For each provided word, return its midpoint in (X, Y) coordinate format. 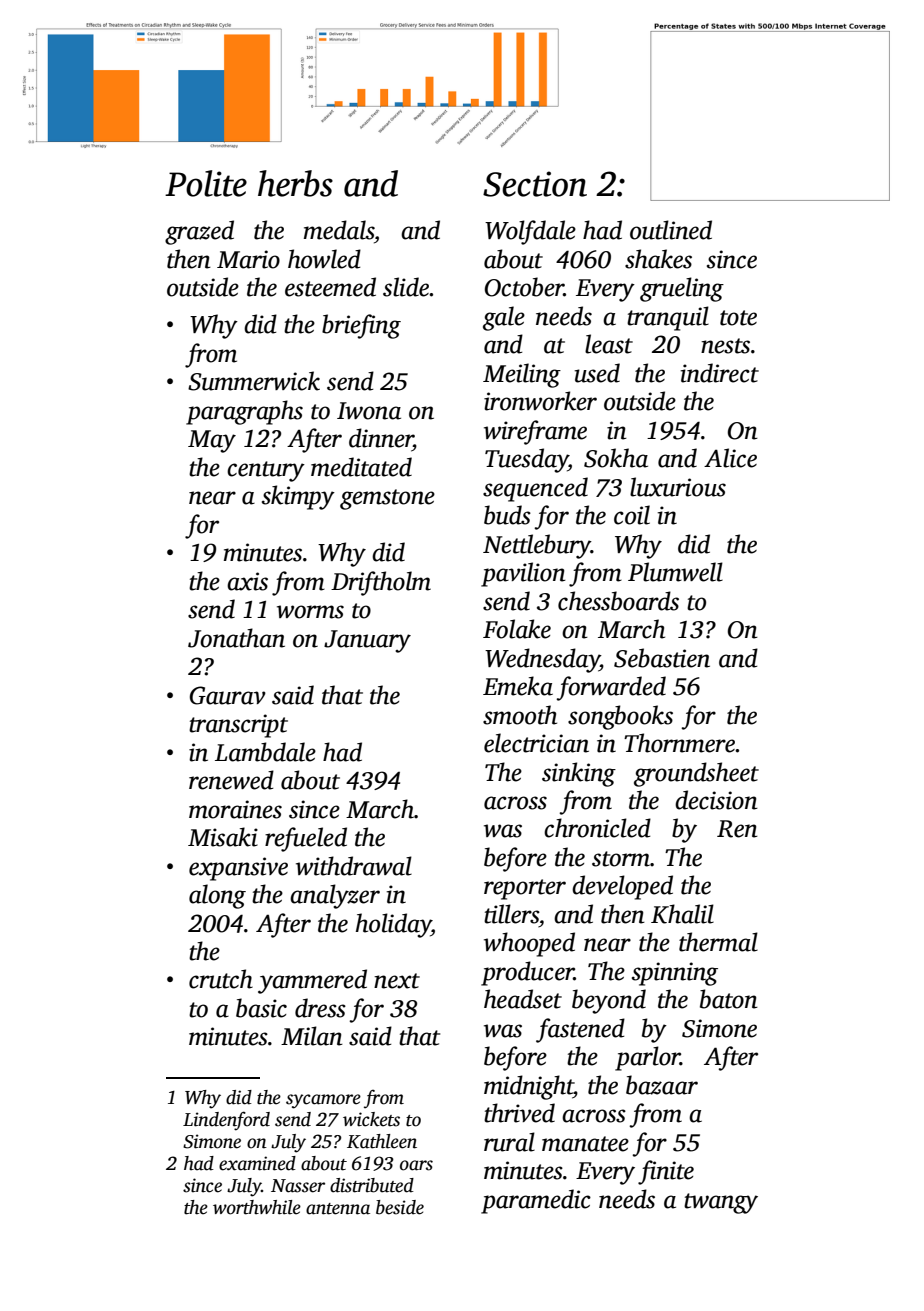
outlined (671, 230)
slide (406, 287)
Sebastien (662, 658)
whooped (529, 944)
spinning (675, 974)
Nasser (298, 1186)
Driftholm (381, 583)
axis (247, 581)
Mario (248, 259)
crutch (221, 979)
